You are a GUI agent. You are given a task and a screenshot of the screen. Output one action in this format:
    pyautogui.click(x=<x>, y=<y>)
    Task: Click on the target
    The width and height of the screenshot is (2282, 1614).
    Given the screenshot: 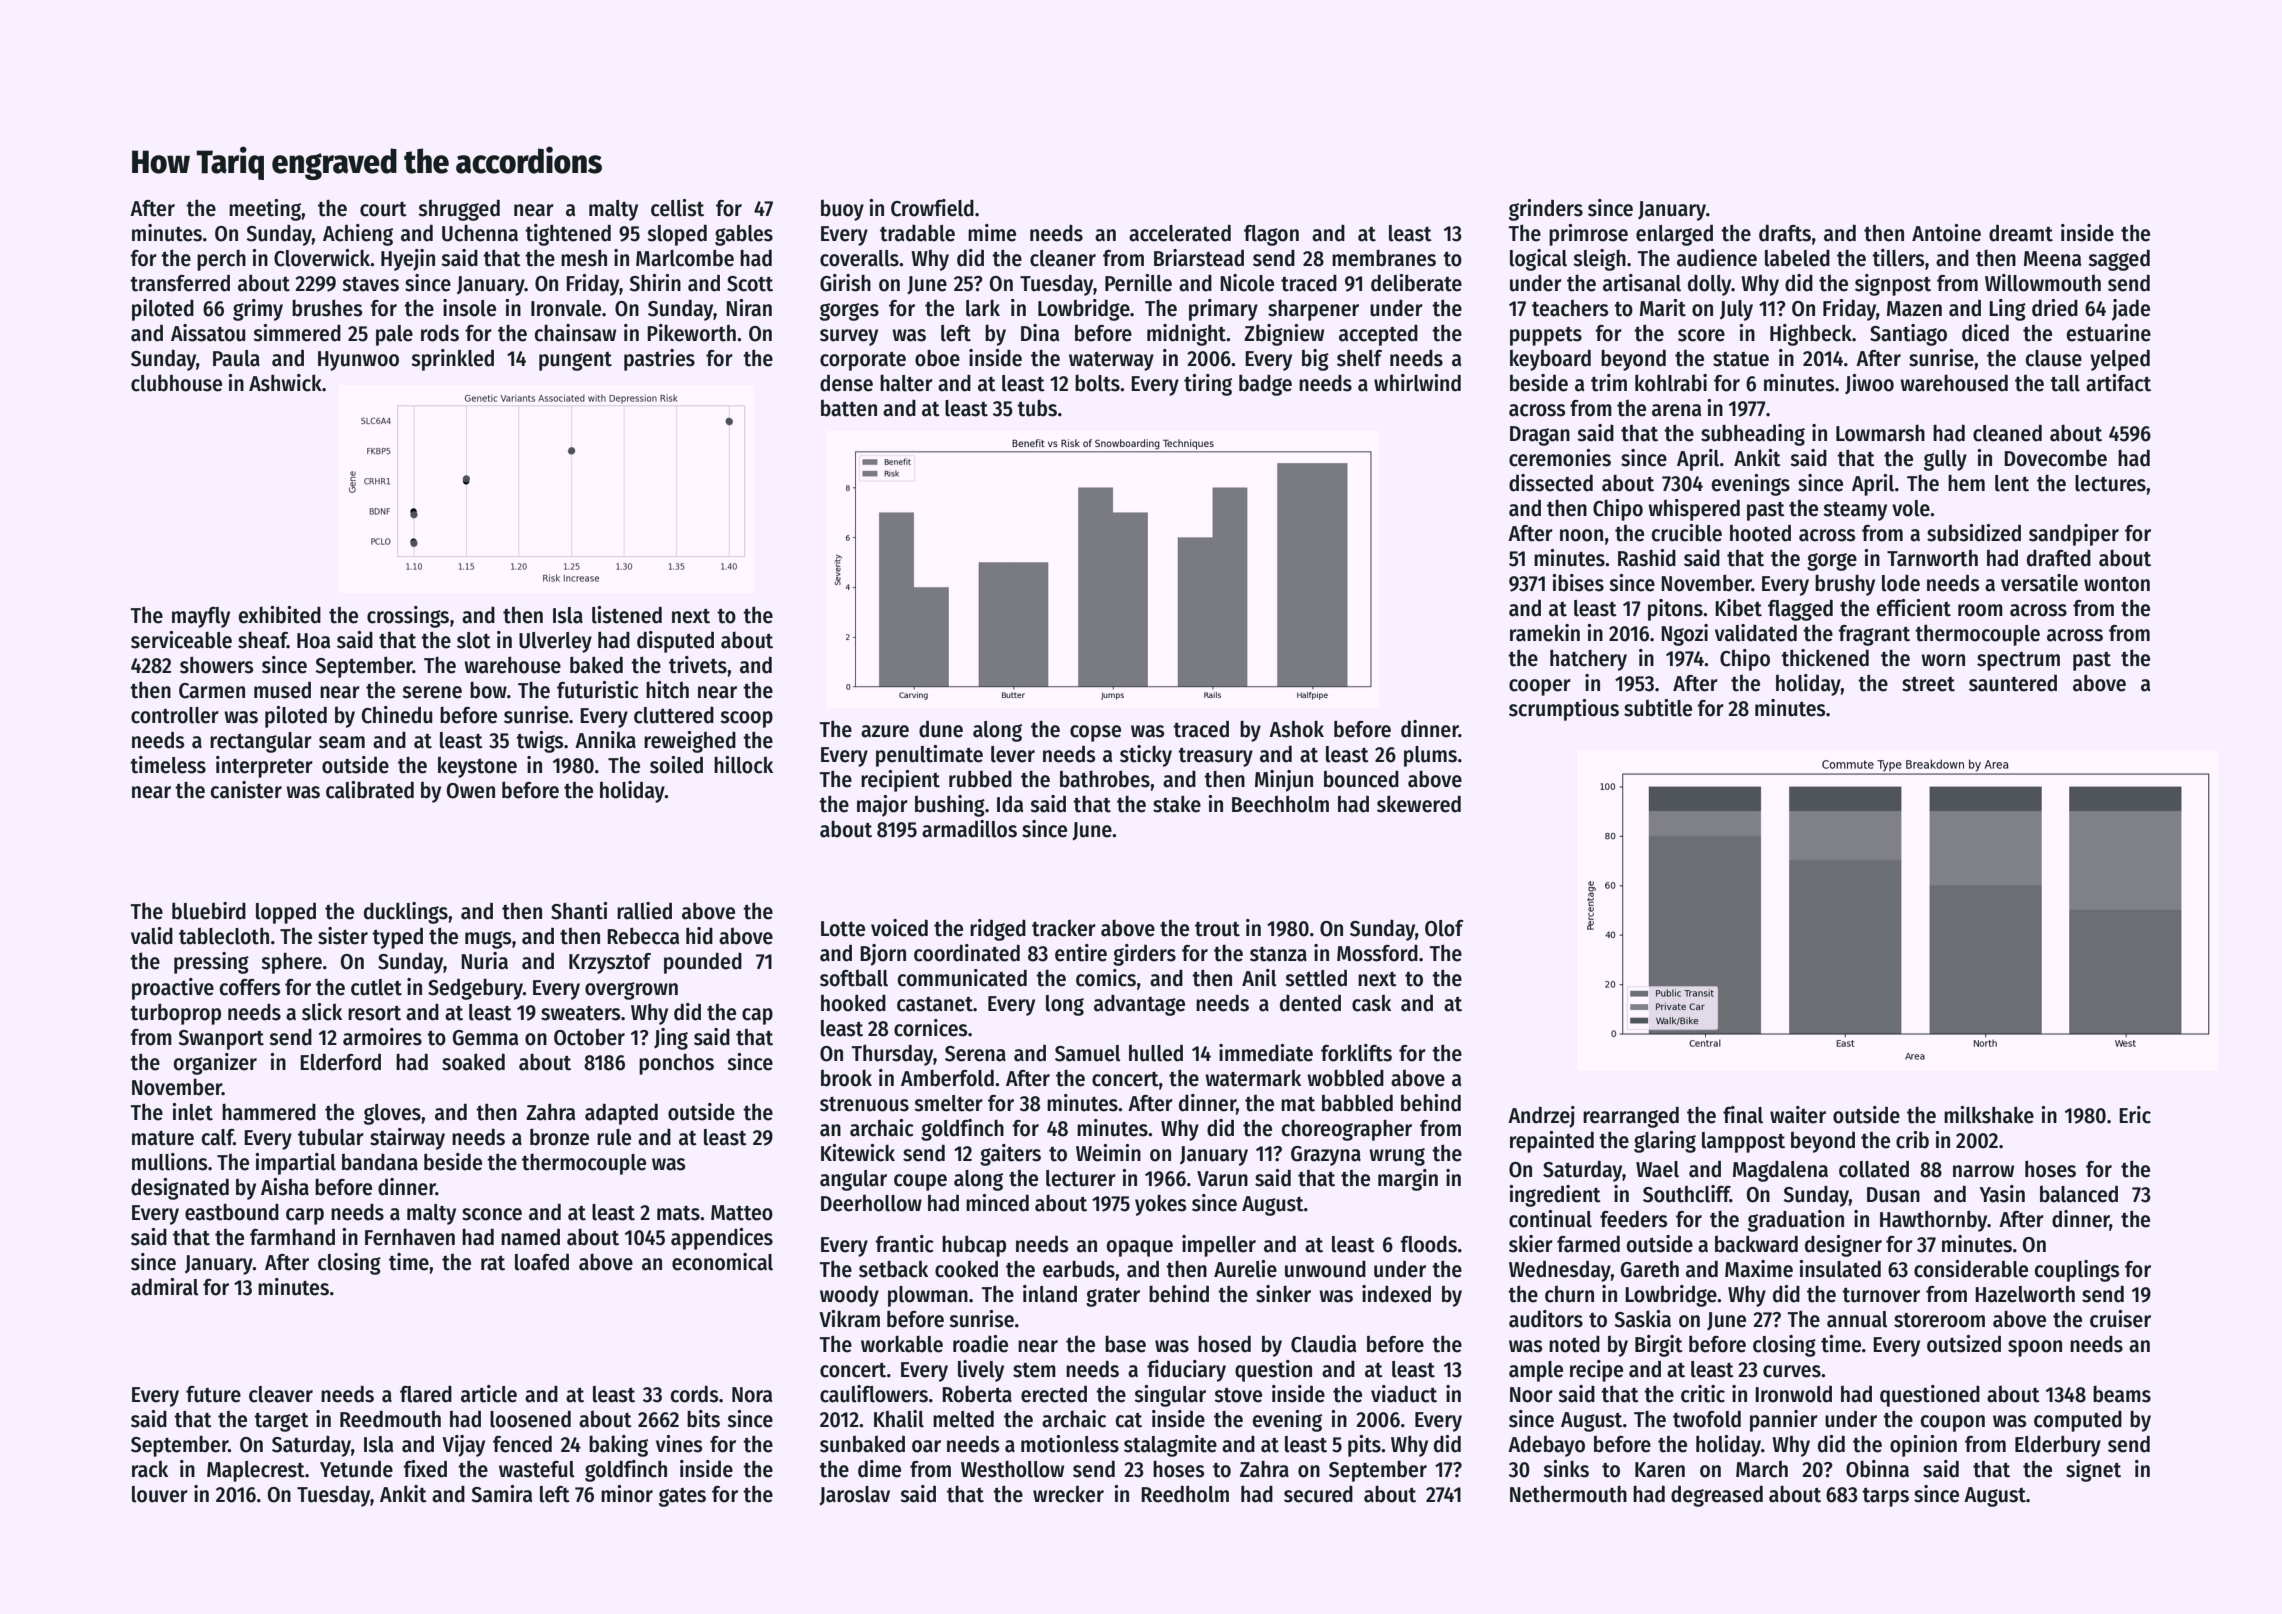 What is the action you would take?
    pyautogui.click(x=281, y=1422)
